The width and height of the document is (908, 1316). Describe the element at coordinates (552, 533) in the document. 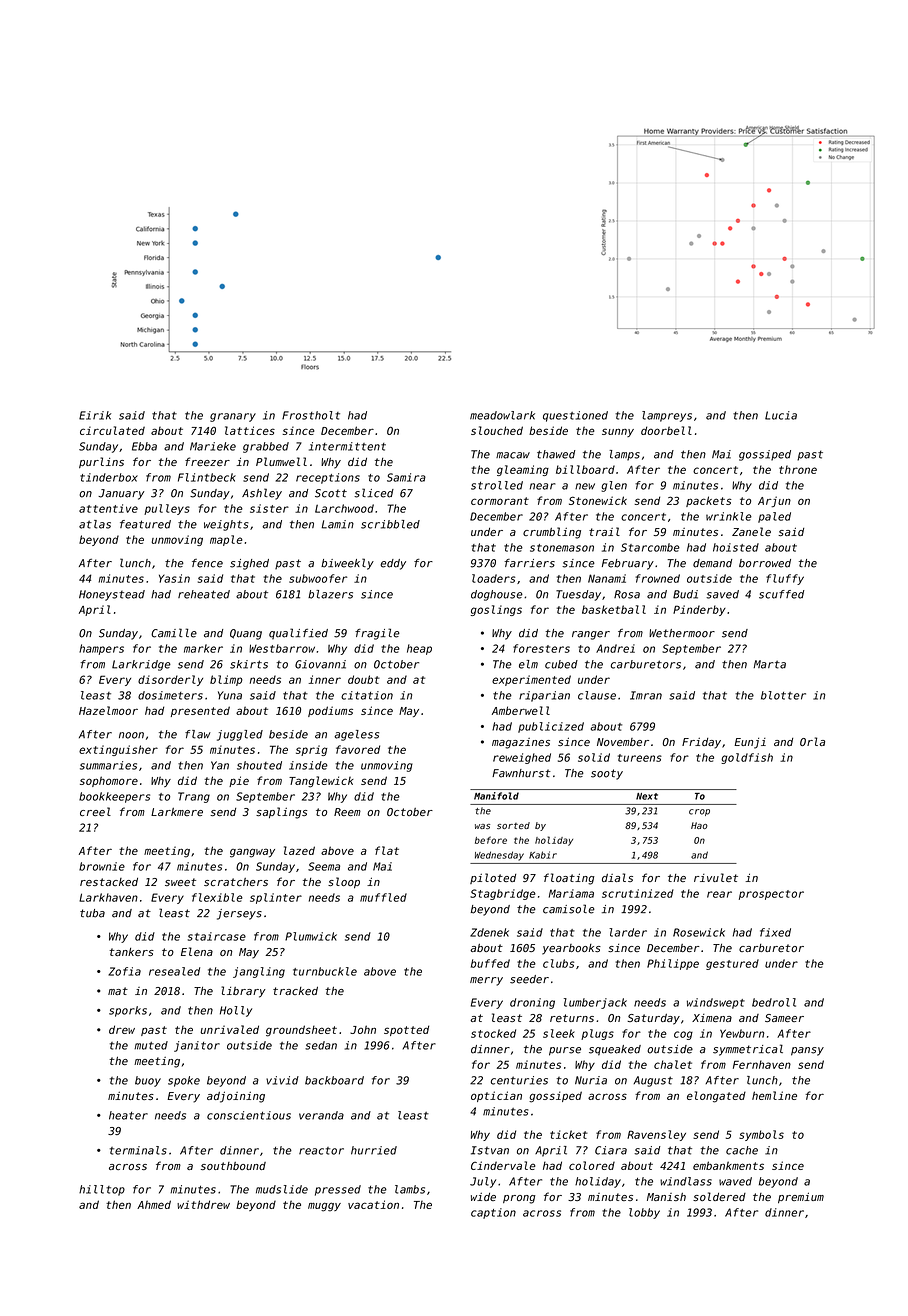

I see `crumbling` at that location.
